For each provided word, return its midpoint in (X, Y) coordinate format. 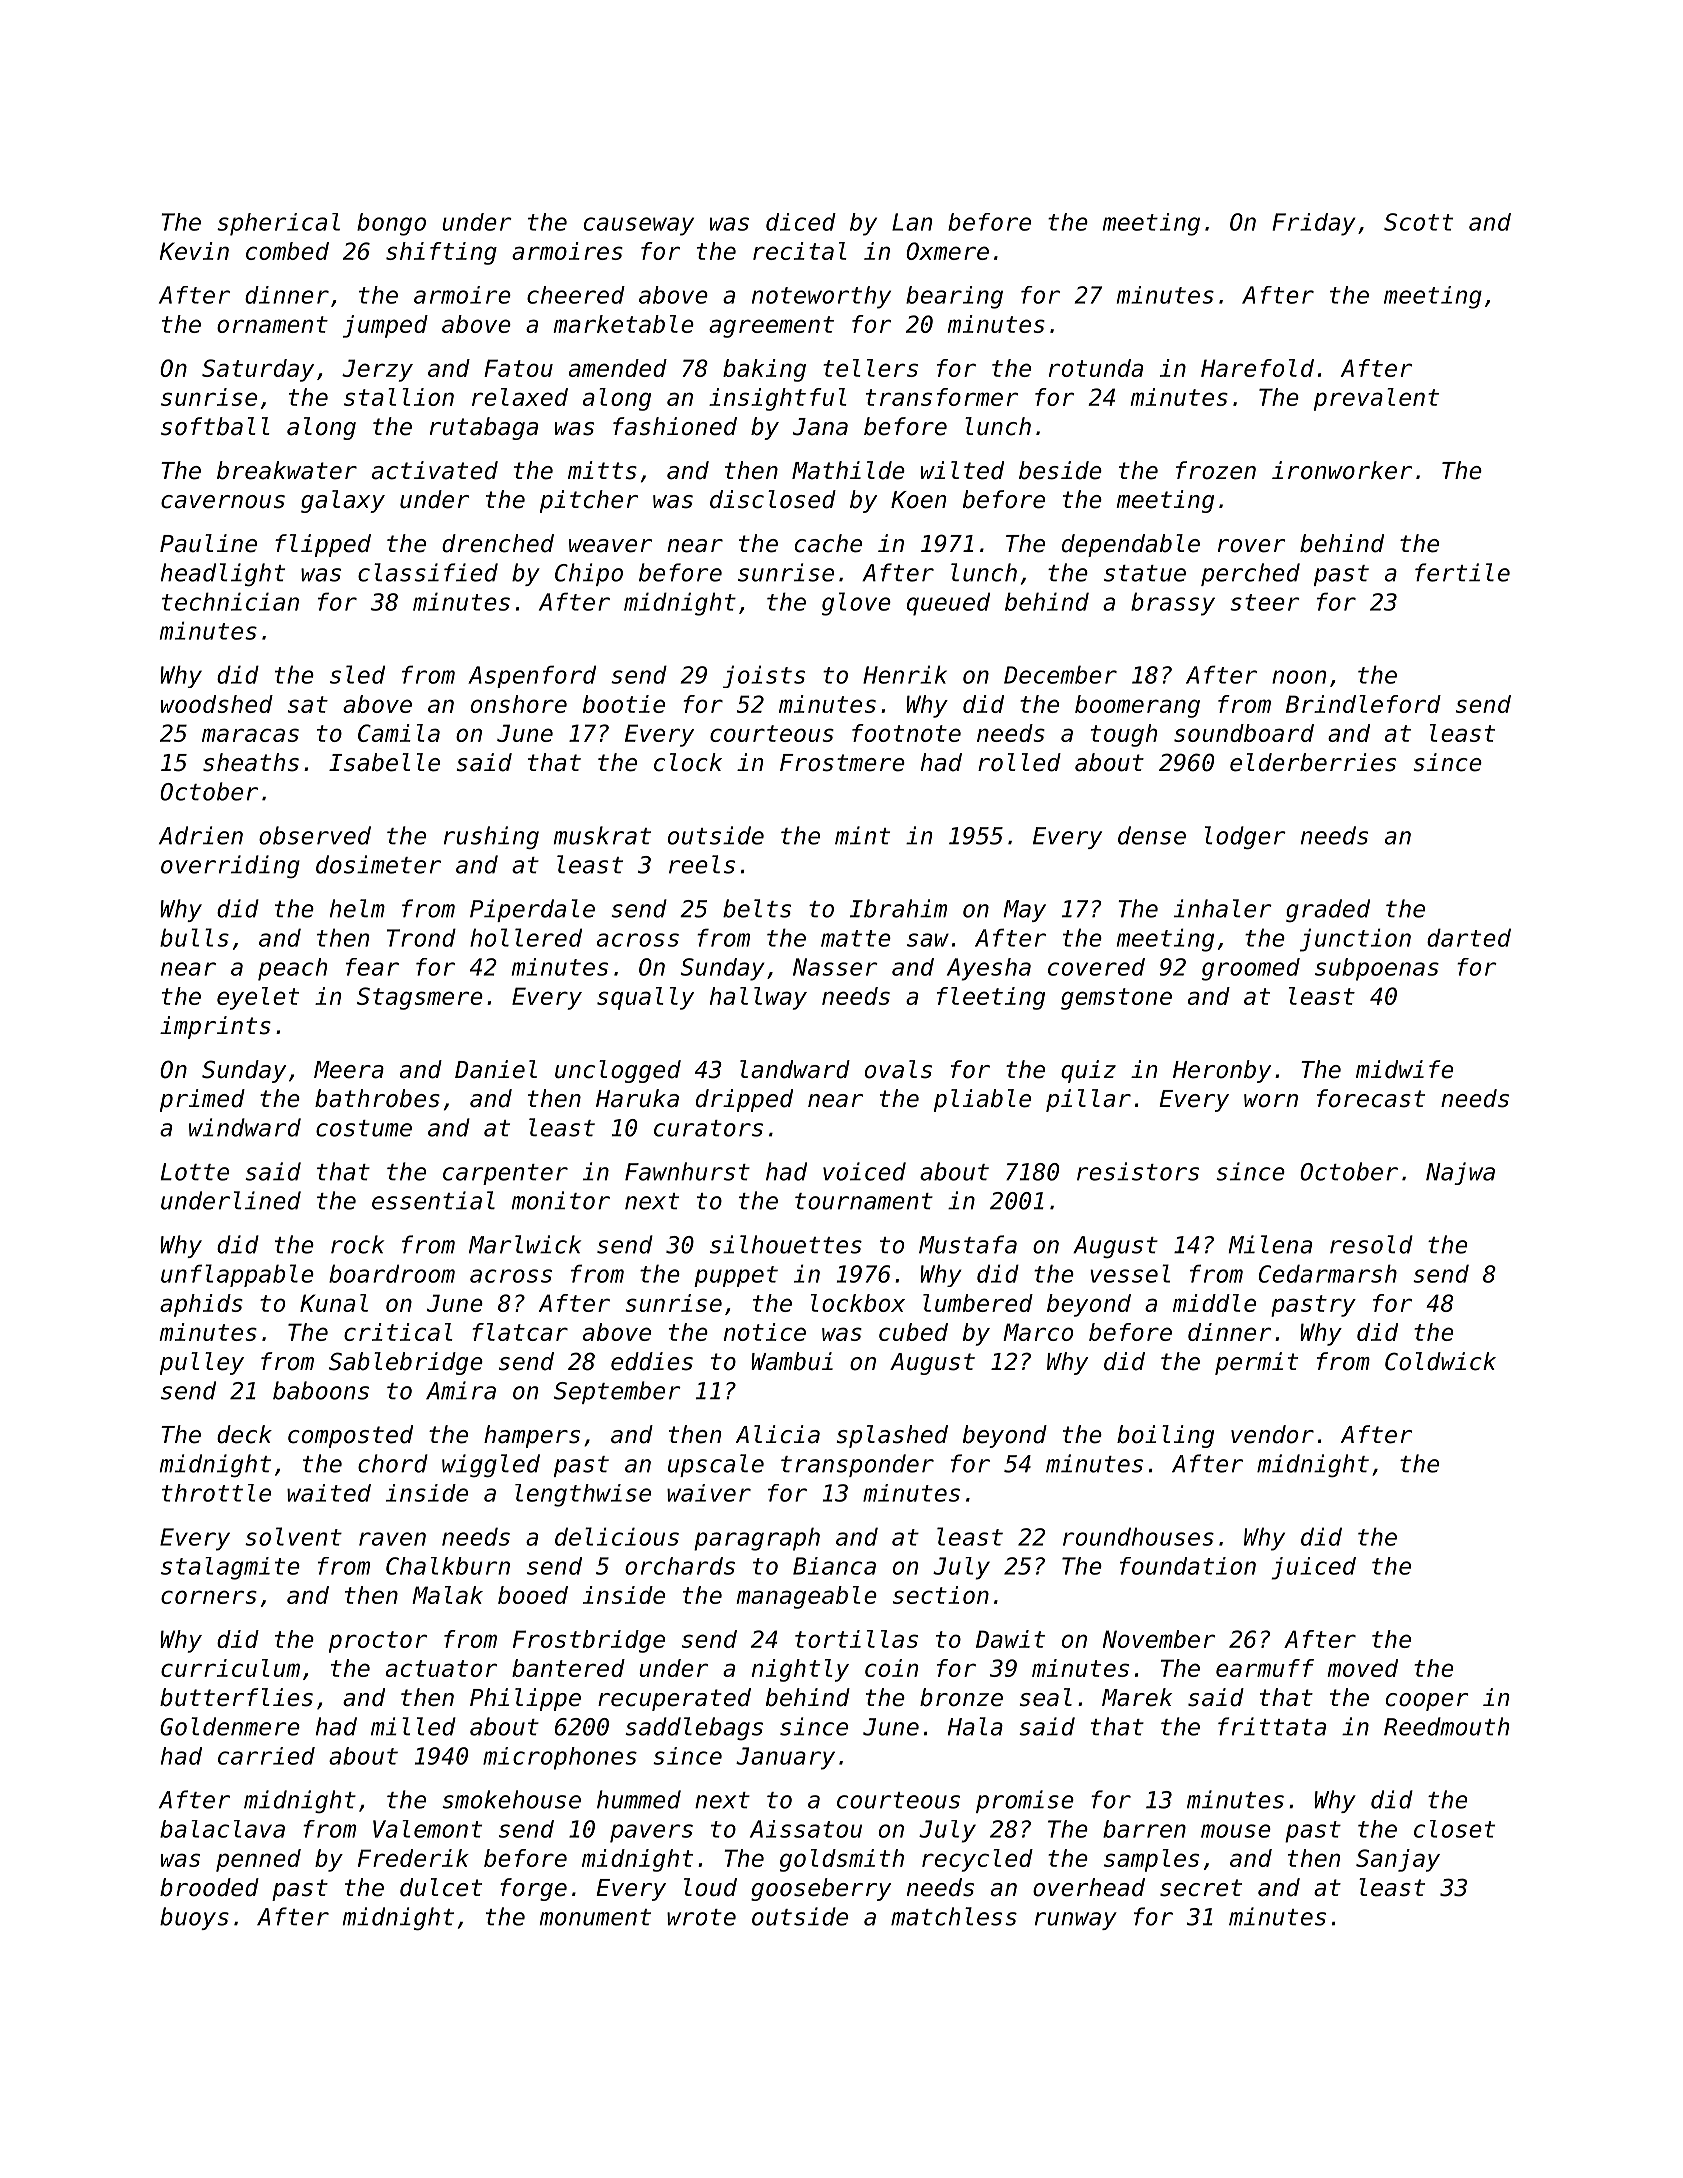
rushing (491, 837)
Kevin (194, 251)
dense (1152, 835)
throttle (216, 1493)
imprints (215, 1027)
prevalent (1376, 399)
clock (688, 762)
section (941, 1595)
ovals (898, 1069)
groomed (1251, 969)
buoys (194, 1918)
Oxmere (947, 251)
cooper (1427, 1702)
